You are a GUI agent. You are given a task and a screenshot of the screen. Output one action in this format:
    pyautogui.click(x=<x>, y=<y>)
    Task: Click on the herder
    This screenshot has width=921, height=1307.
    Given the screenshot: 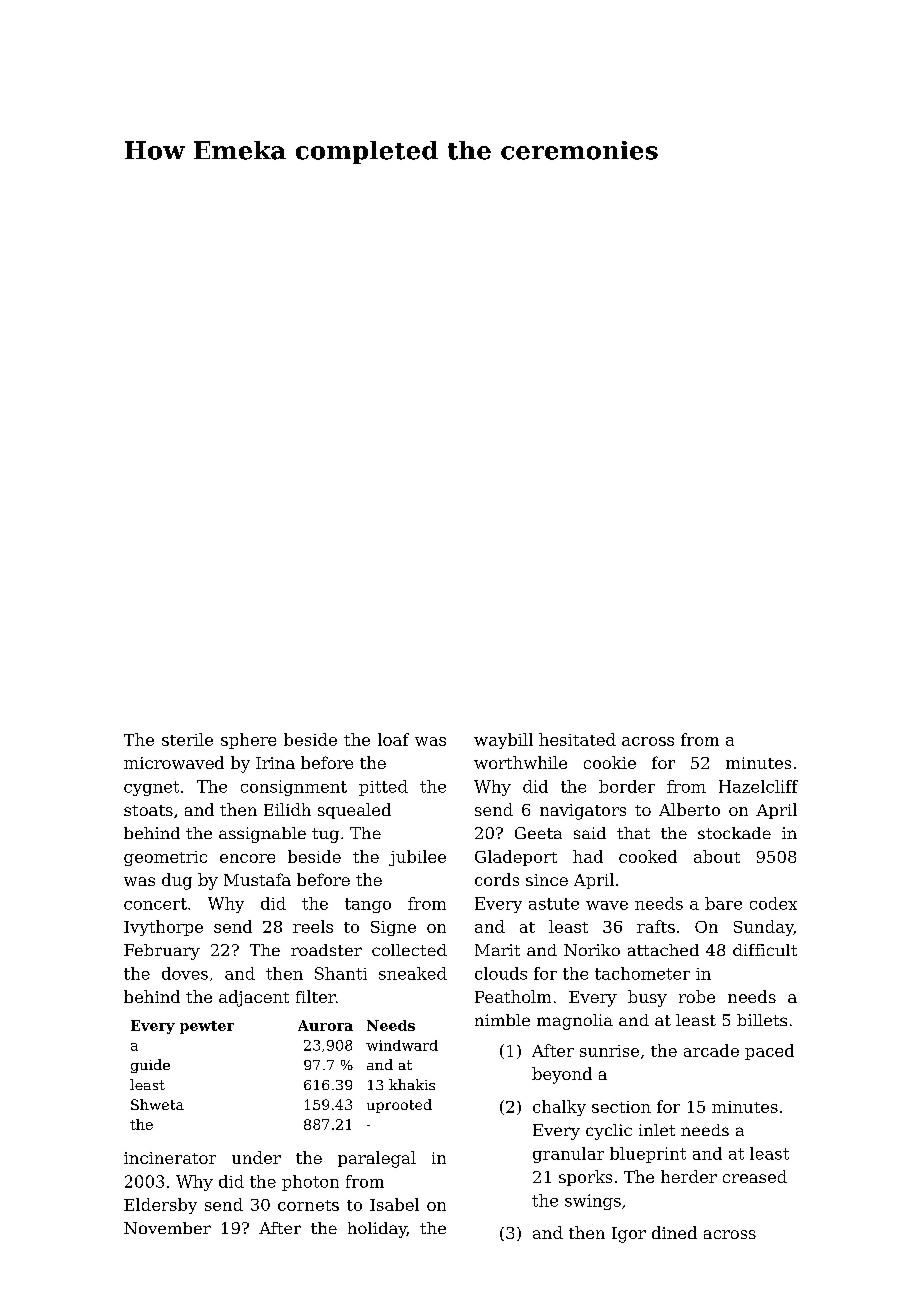 What is the action you would take?
    pyautogui.click(x=689, y=1176)
